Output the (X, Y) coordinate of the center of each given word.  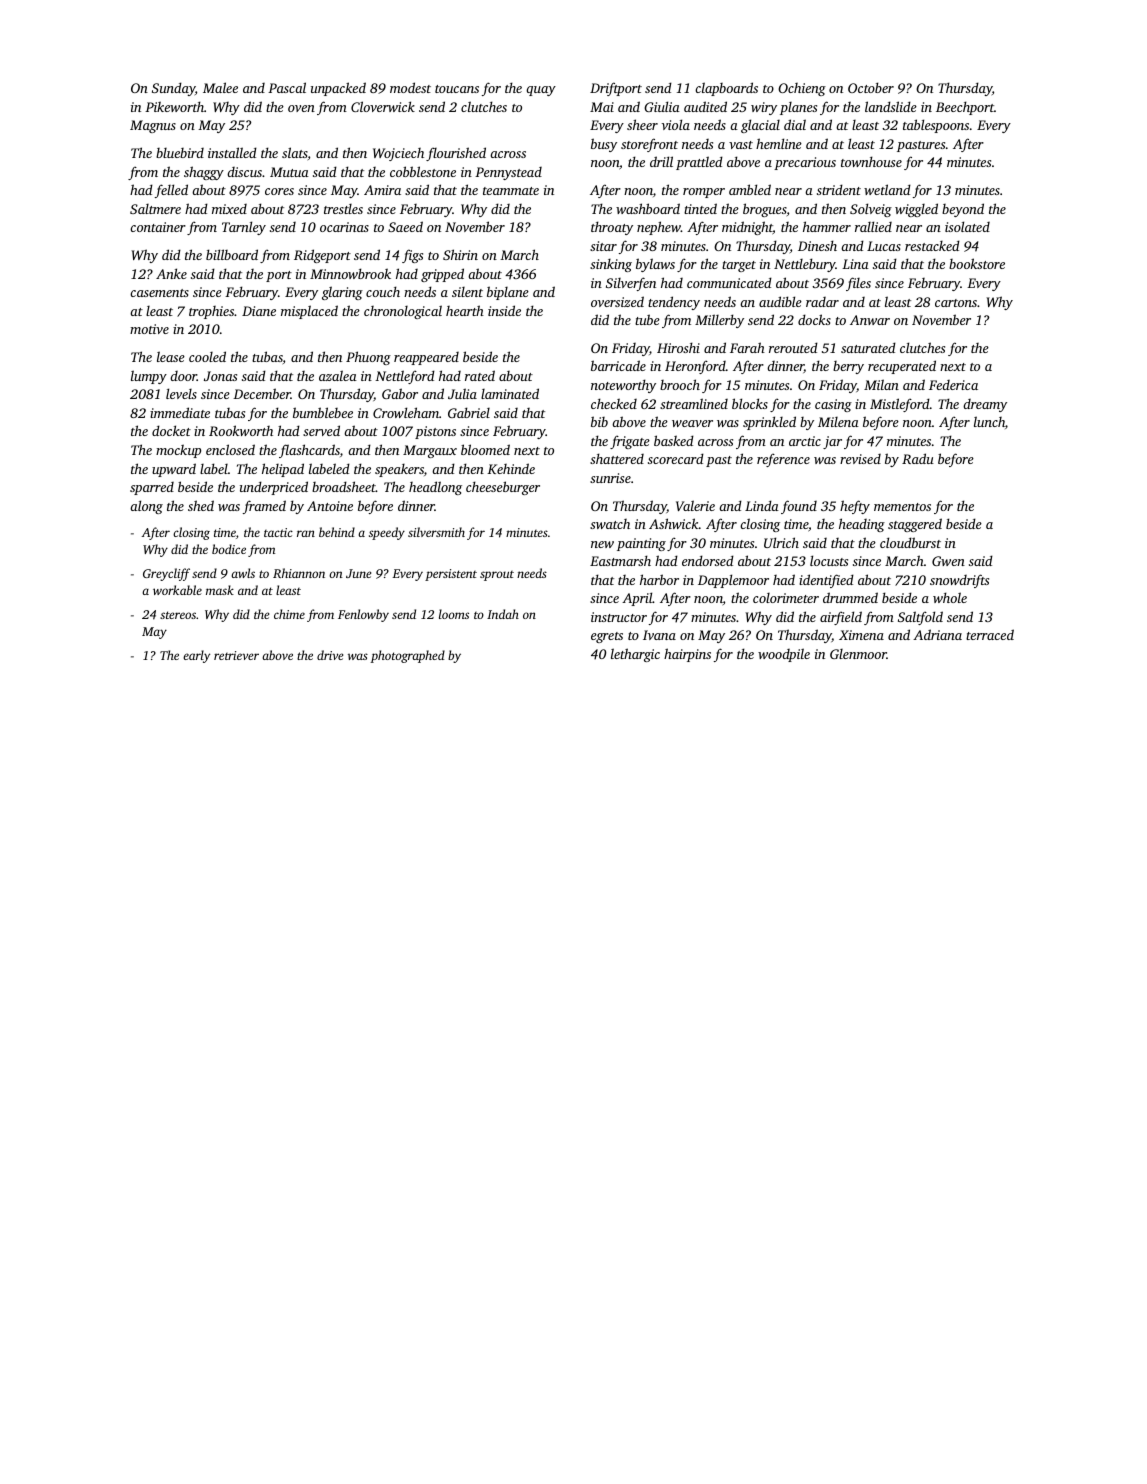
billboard (232, 254)
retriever (236, 655)
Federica (953, 385)
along (146, 507)
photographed (407, 656)
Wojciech (398, 154)
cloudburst (910, 542)
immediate (180, 412)
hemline (779, 143)
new (602, 544)
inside (504, 310)
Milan (881, 384)
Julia (462, 393)
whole (950, 597)
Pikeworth (174, 106)
